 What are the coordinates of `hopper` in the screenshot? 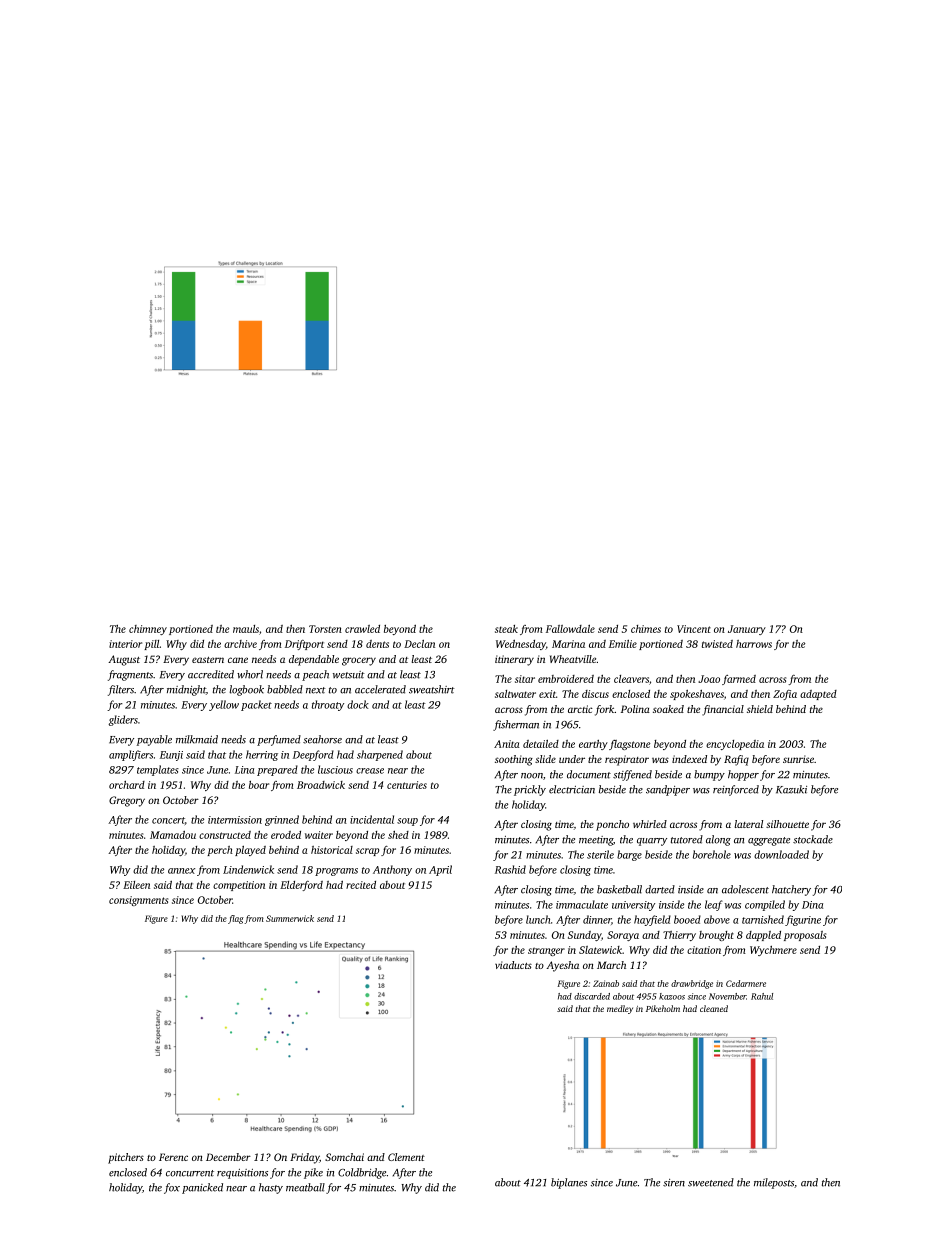 It's located at (743, 775).
